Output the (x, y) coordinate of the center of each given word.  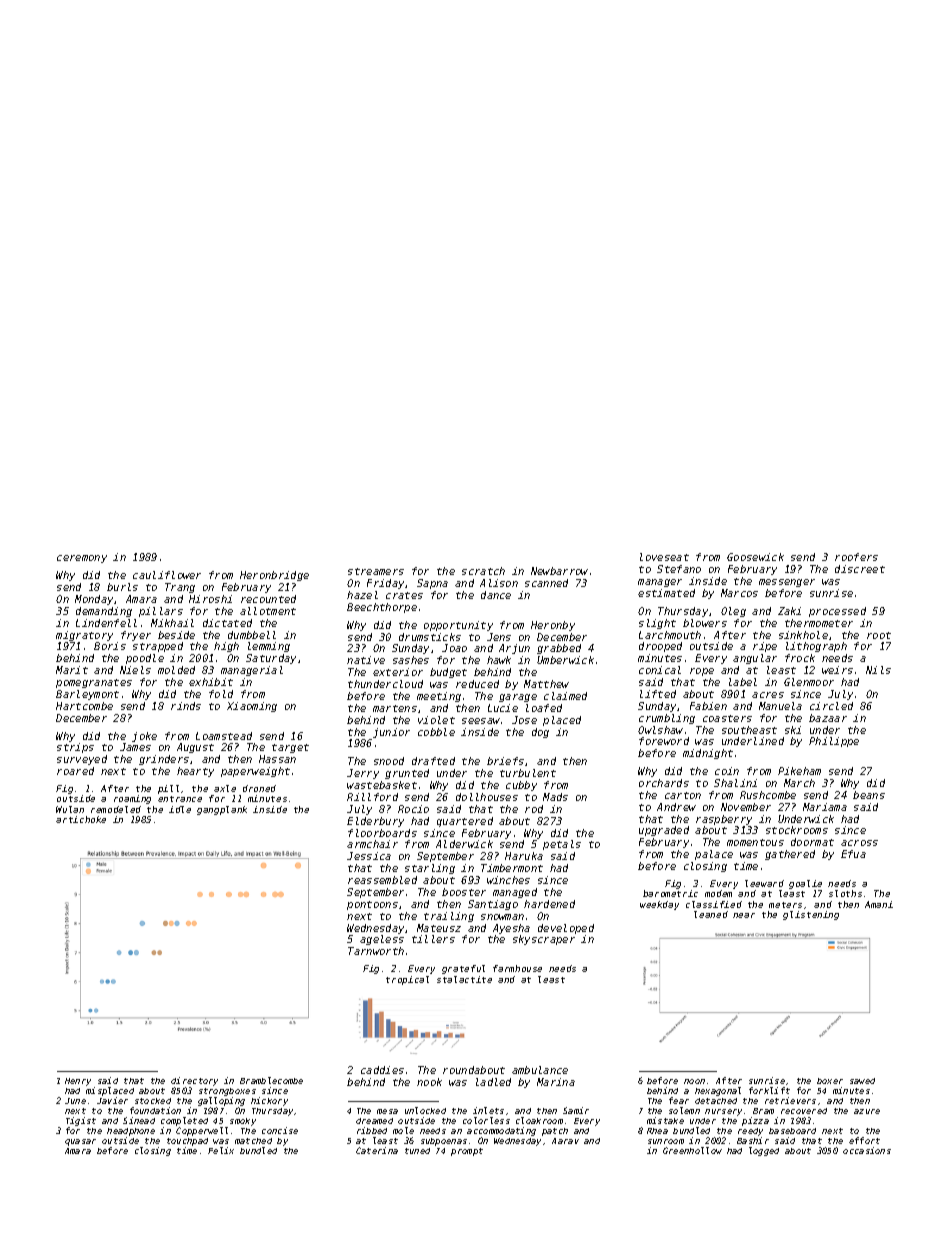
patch (555, 1132)
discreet (860, 569)
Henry (78, 1082)
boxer (830, 1081)
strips (75, 748)
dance (496, 595)
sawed (862, 1081)
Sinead (139, 1120)
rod (534, 809)
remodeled (116, 809)
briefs (505, 761)
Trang (180, 588)
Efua (853, 854)
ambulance (540, 1070)
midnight (708, 754)
